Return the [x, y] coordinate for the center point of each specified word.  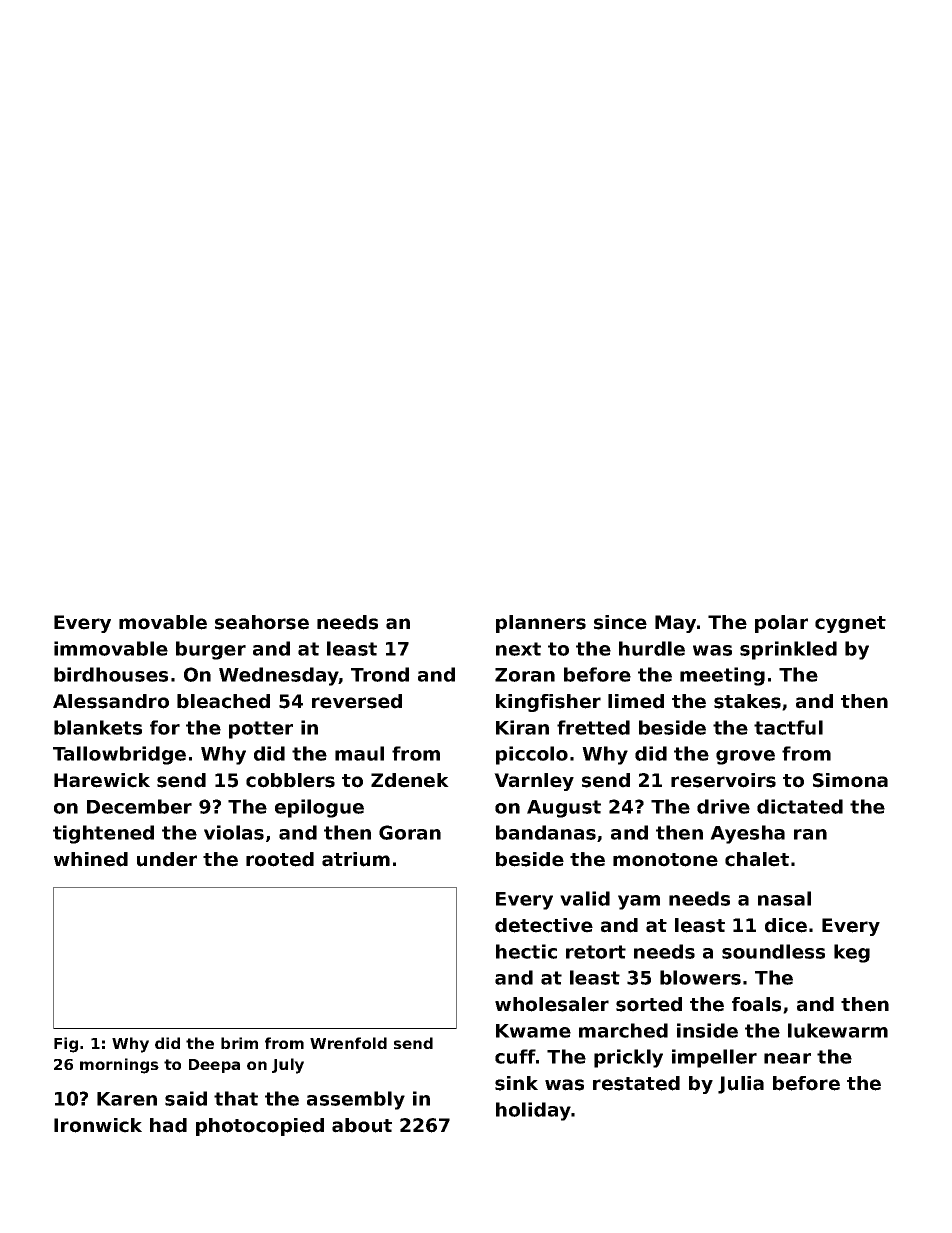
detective [544, 925]
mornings [119, 1066]
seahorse [262, 622]
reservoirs [723, 780]
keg [852, 953]
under [167, 859]
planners [541, 624]
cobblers [290, 780]
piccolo [532, 755]
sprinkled [788, 650]
